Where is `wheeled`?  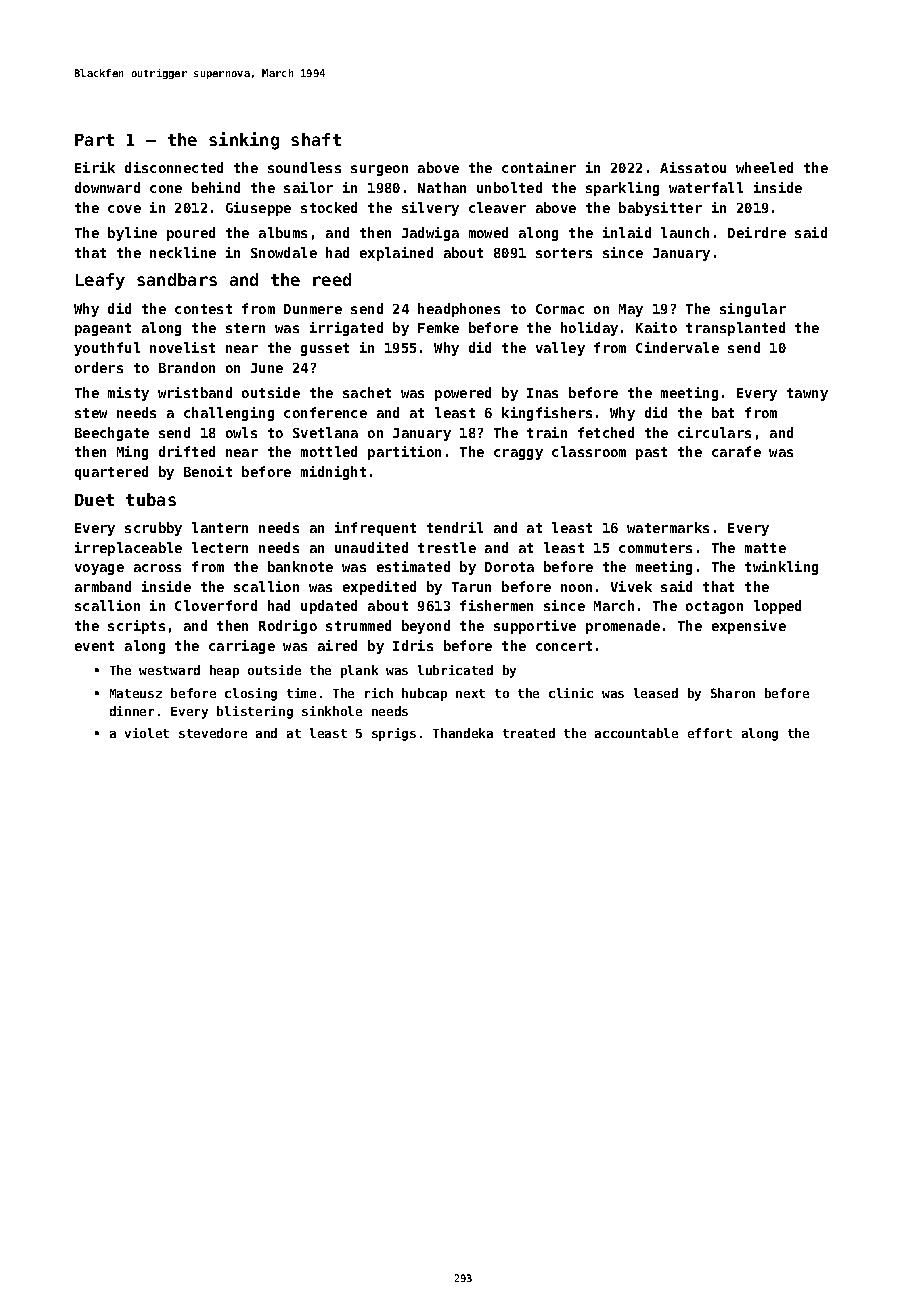
wheeled is located at coordinates (764, 167).
